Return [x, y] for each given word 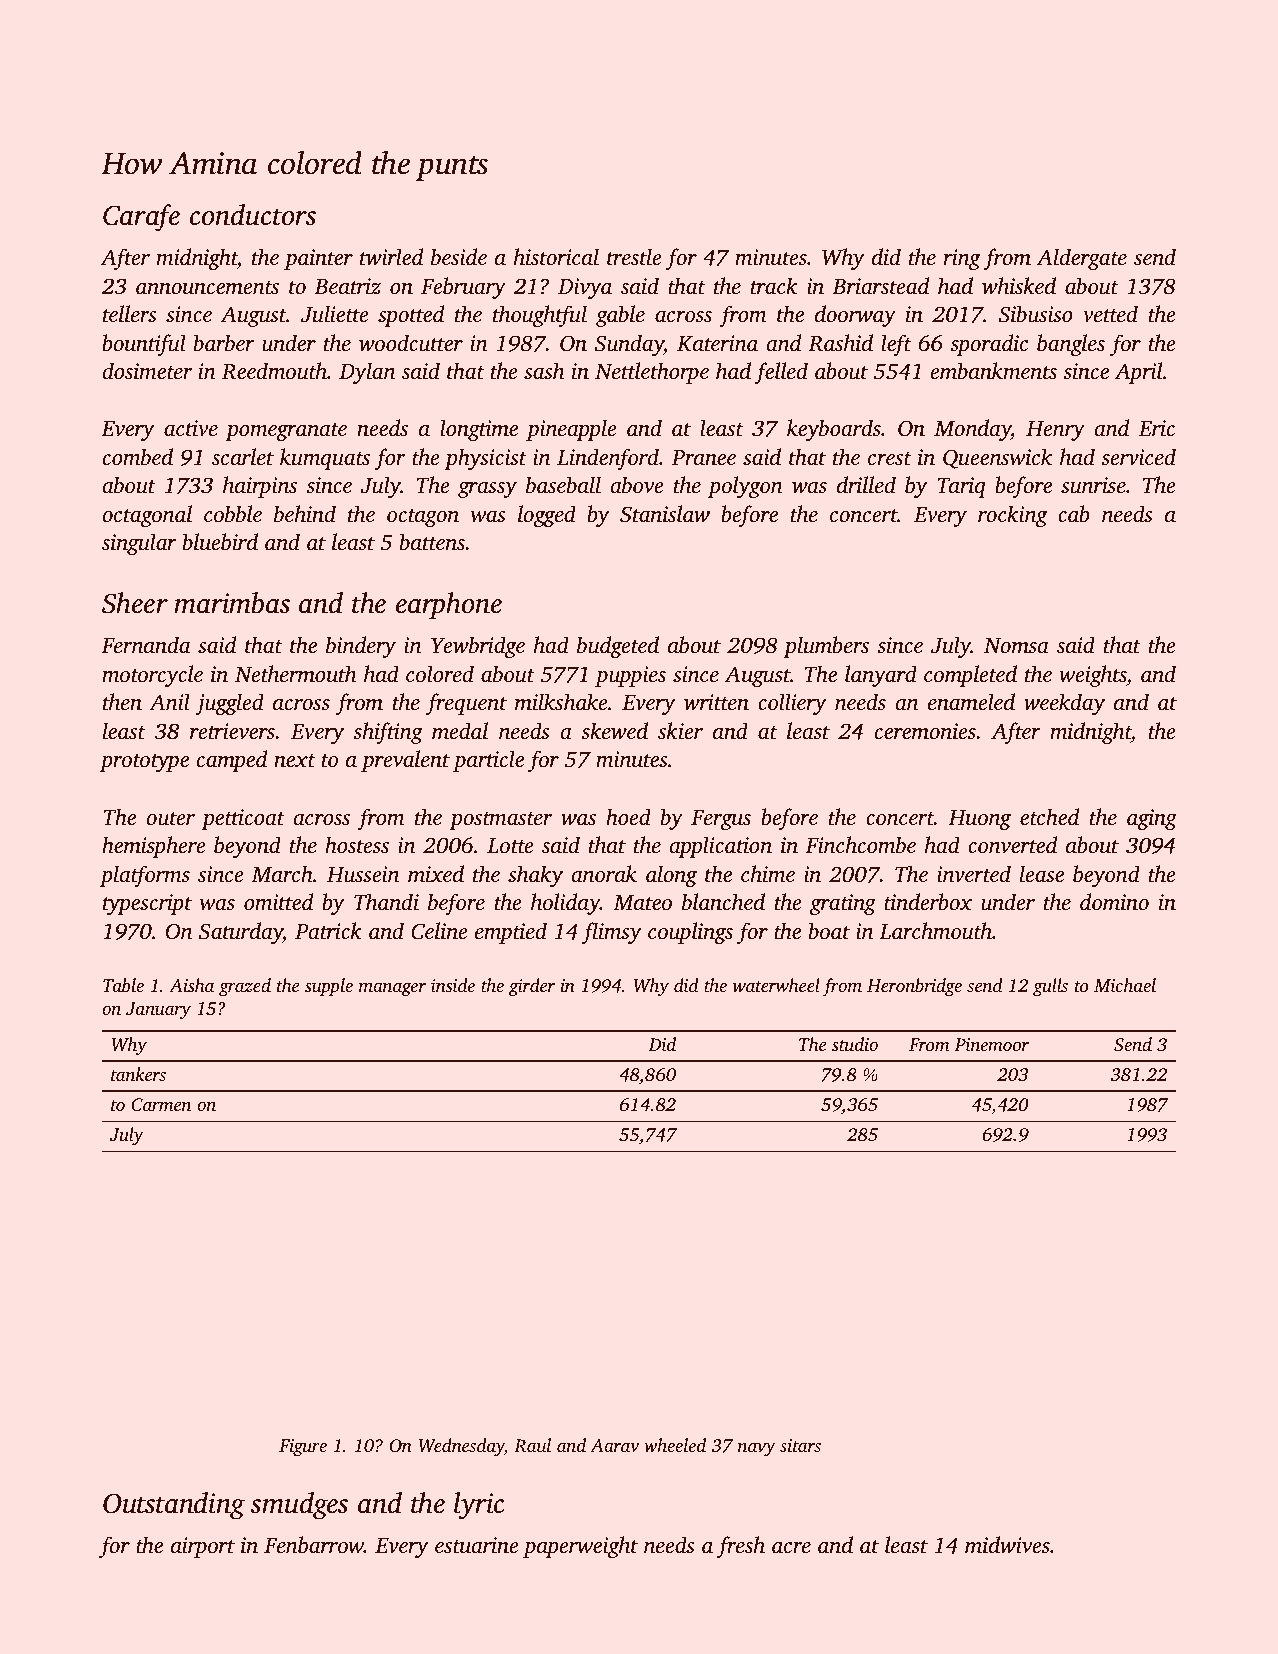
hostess [357, 844]
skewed [614, 731]
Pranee [704, 457]
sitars [800, 1445]
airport [203, 1547]
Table [123, 985]
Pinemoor [991, 1044]
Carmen [161, 1105]
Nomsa [1016, 645]
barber [224, 343]
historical [556, 256]
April [1138, 373]
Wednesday [462, 1447]
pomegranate [286, 432]
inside [453, 985]
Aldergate [1082, 259]
